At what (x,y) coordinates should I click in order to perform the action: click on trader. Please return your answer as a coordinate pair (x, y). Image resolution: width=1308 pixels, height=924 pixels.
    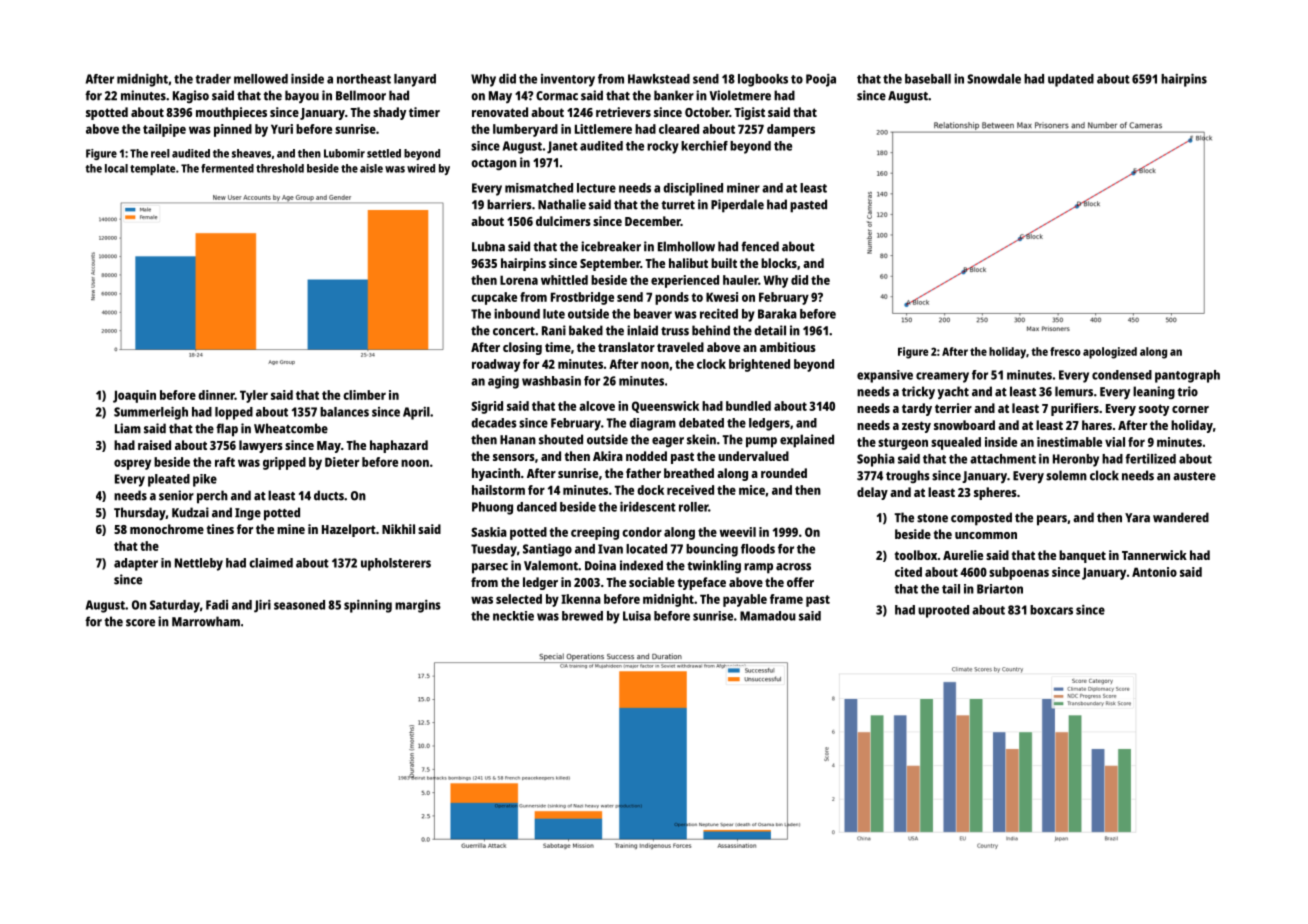
    Looking at the image, I should click on (213, 79).
